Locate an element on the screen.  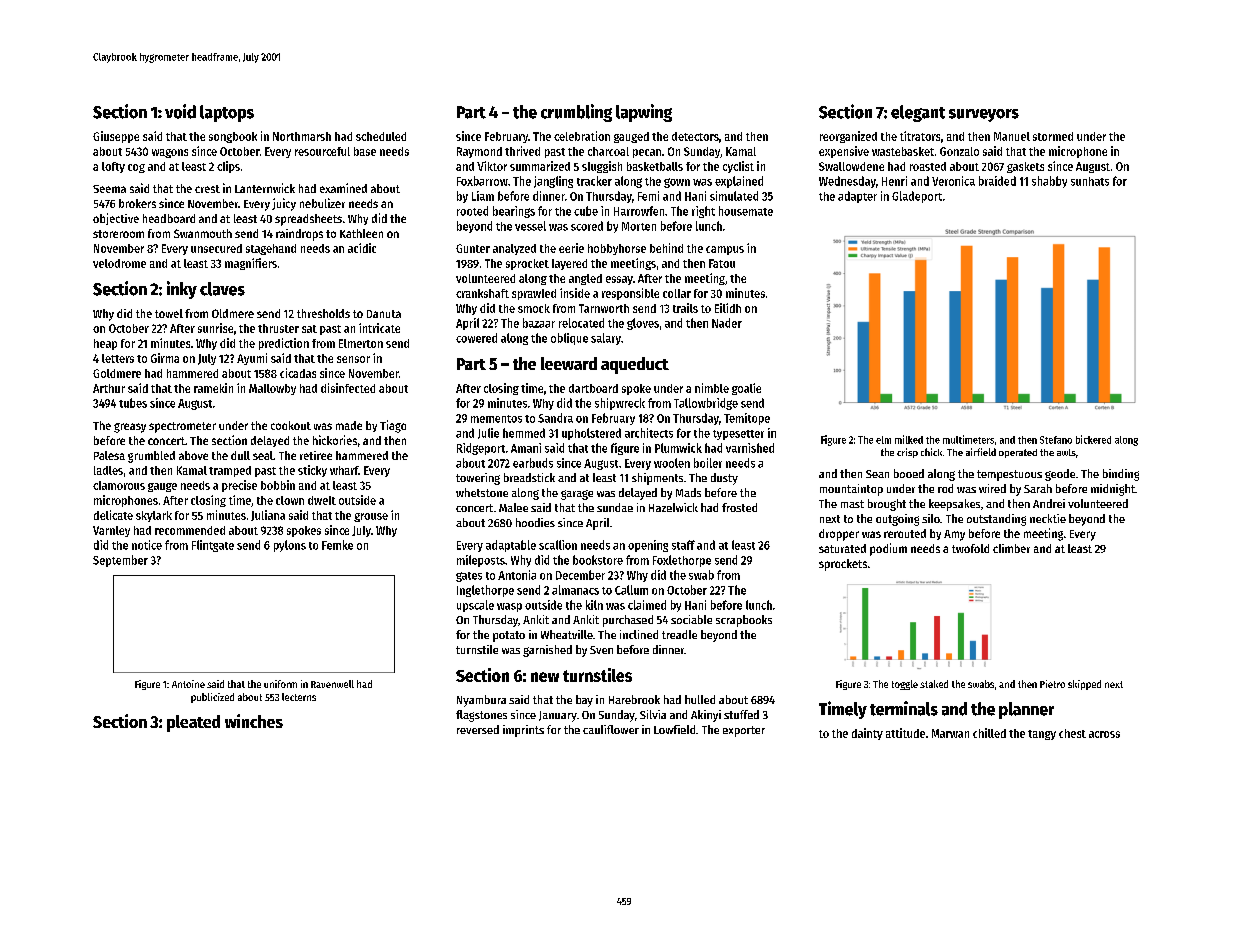
cowered is located at coordinates (476, 338).
